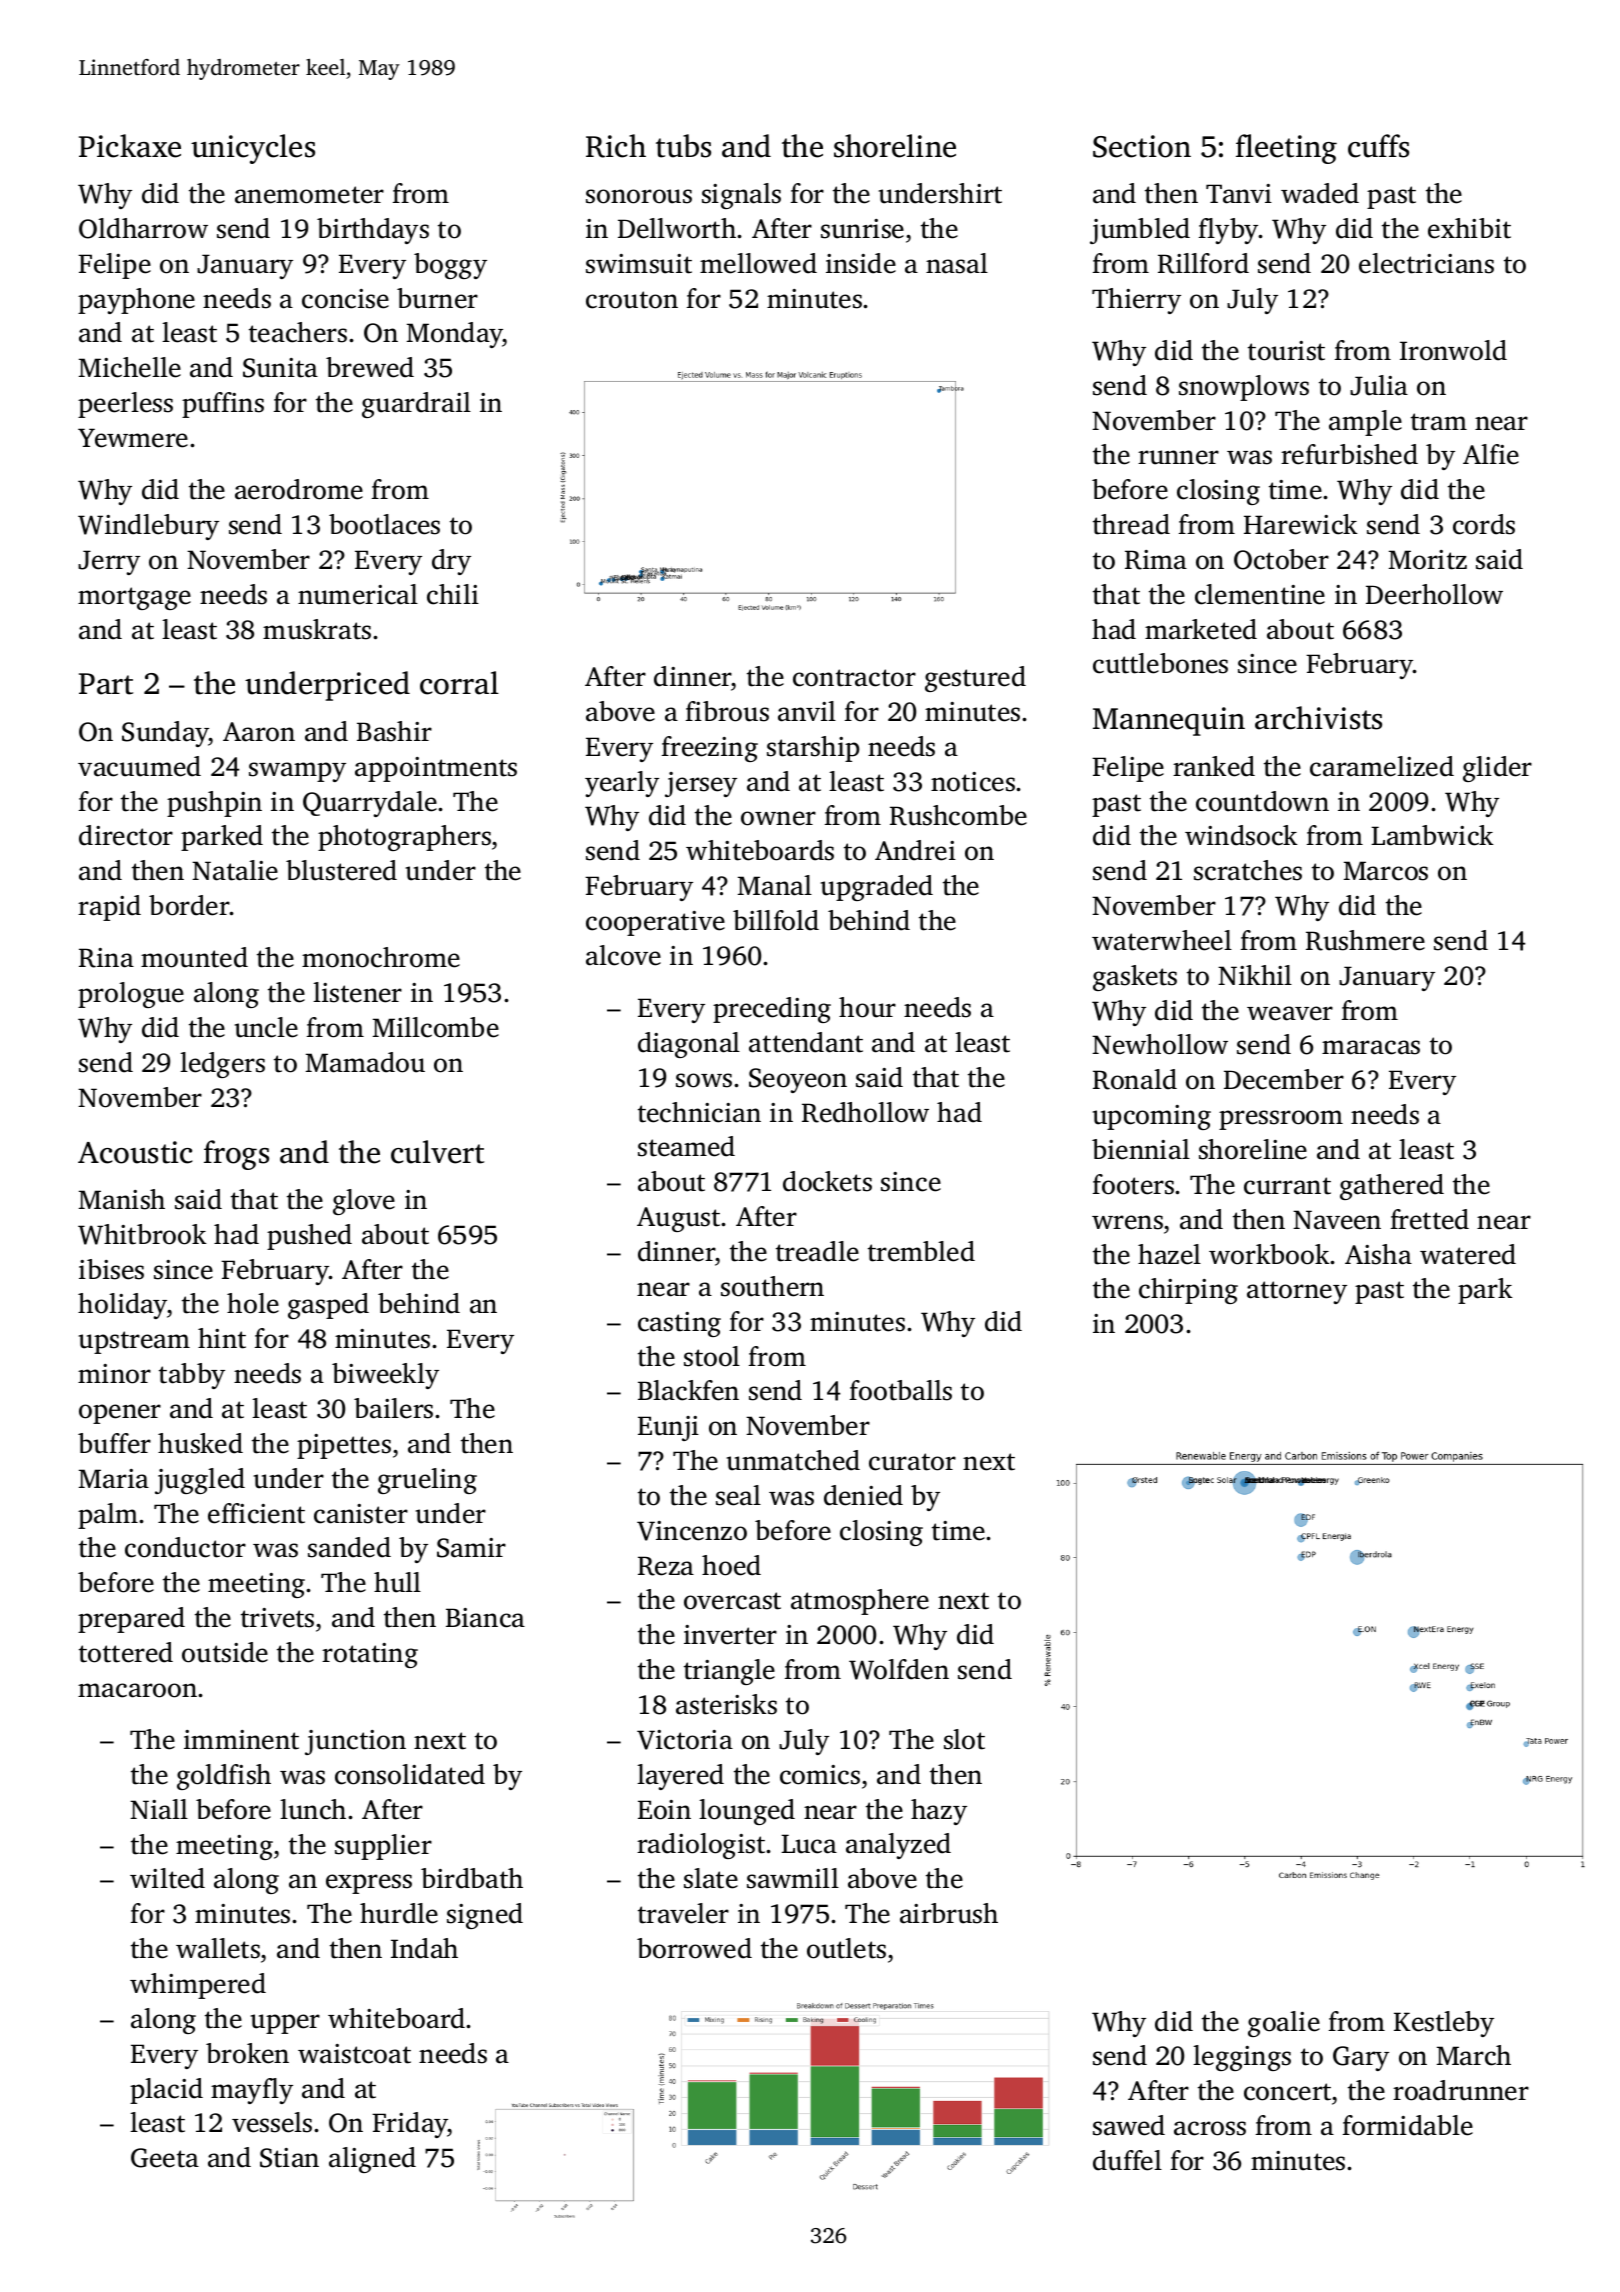  I want to click on Niall, so click(159, 1809).
